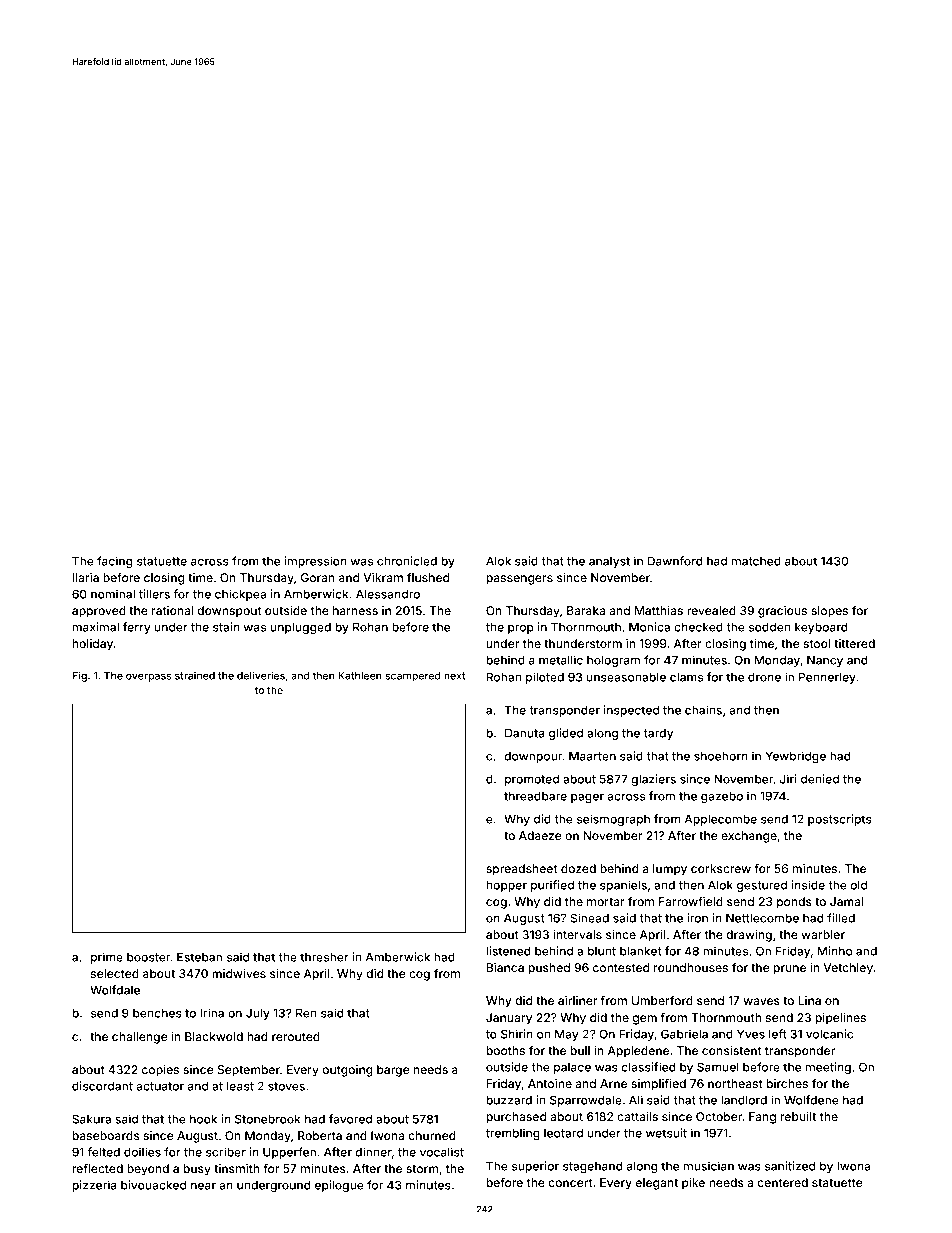 The image size is (952, 1233). I want to click on matched, so click(756, 561).
